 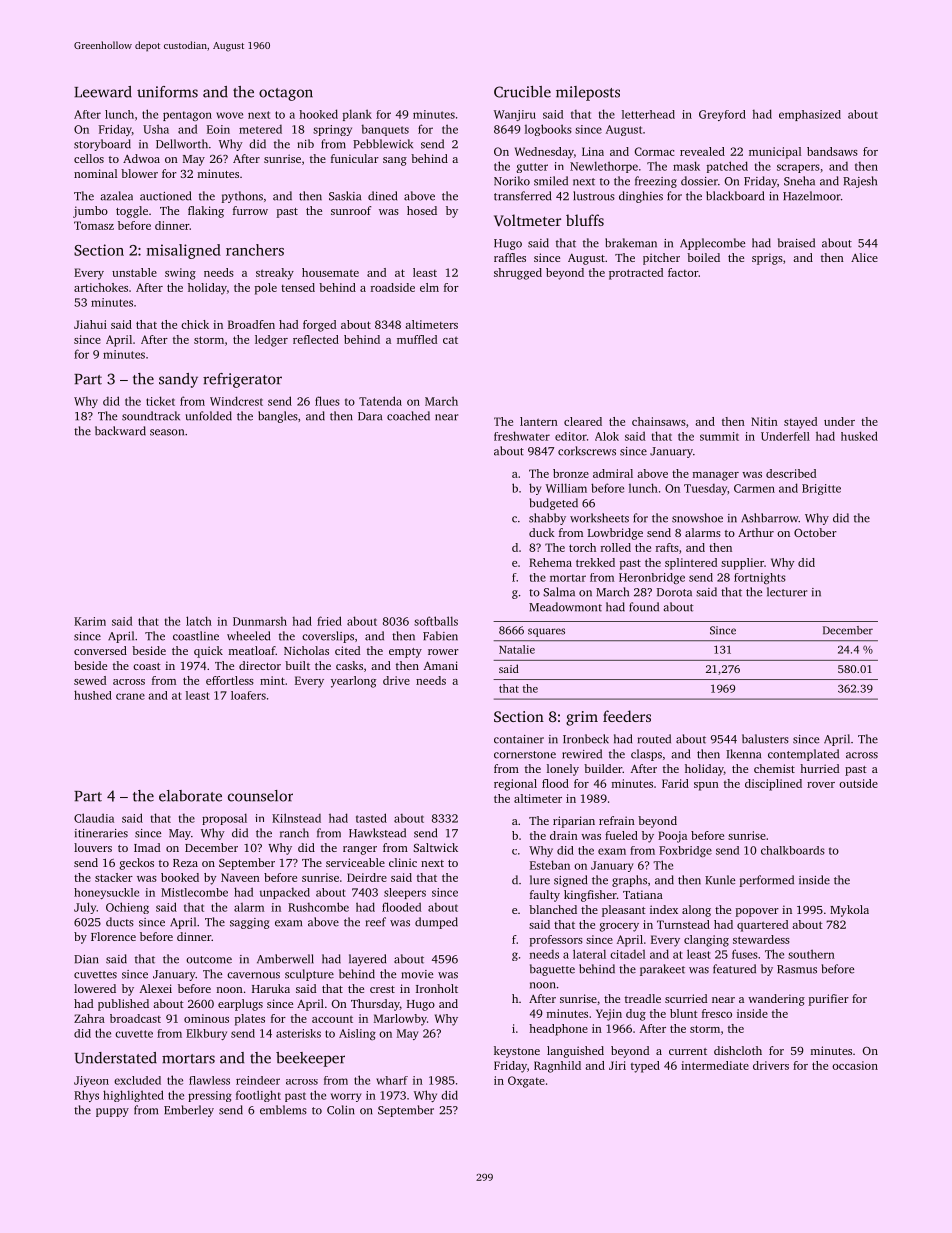 What do you see at coordinates (120, 431) in the image?
I see `backward` at bounding box center [120, 431].
